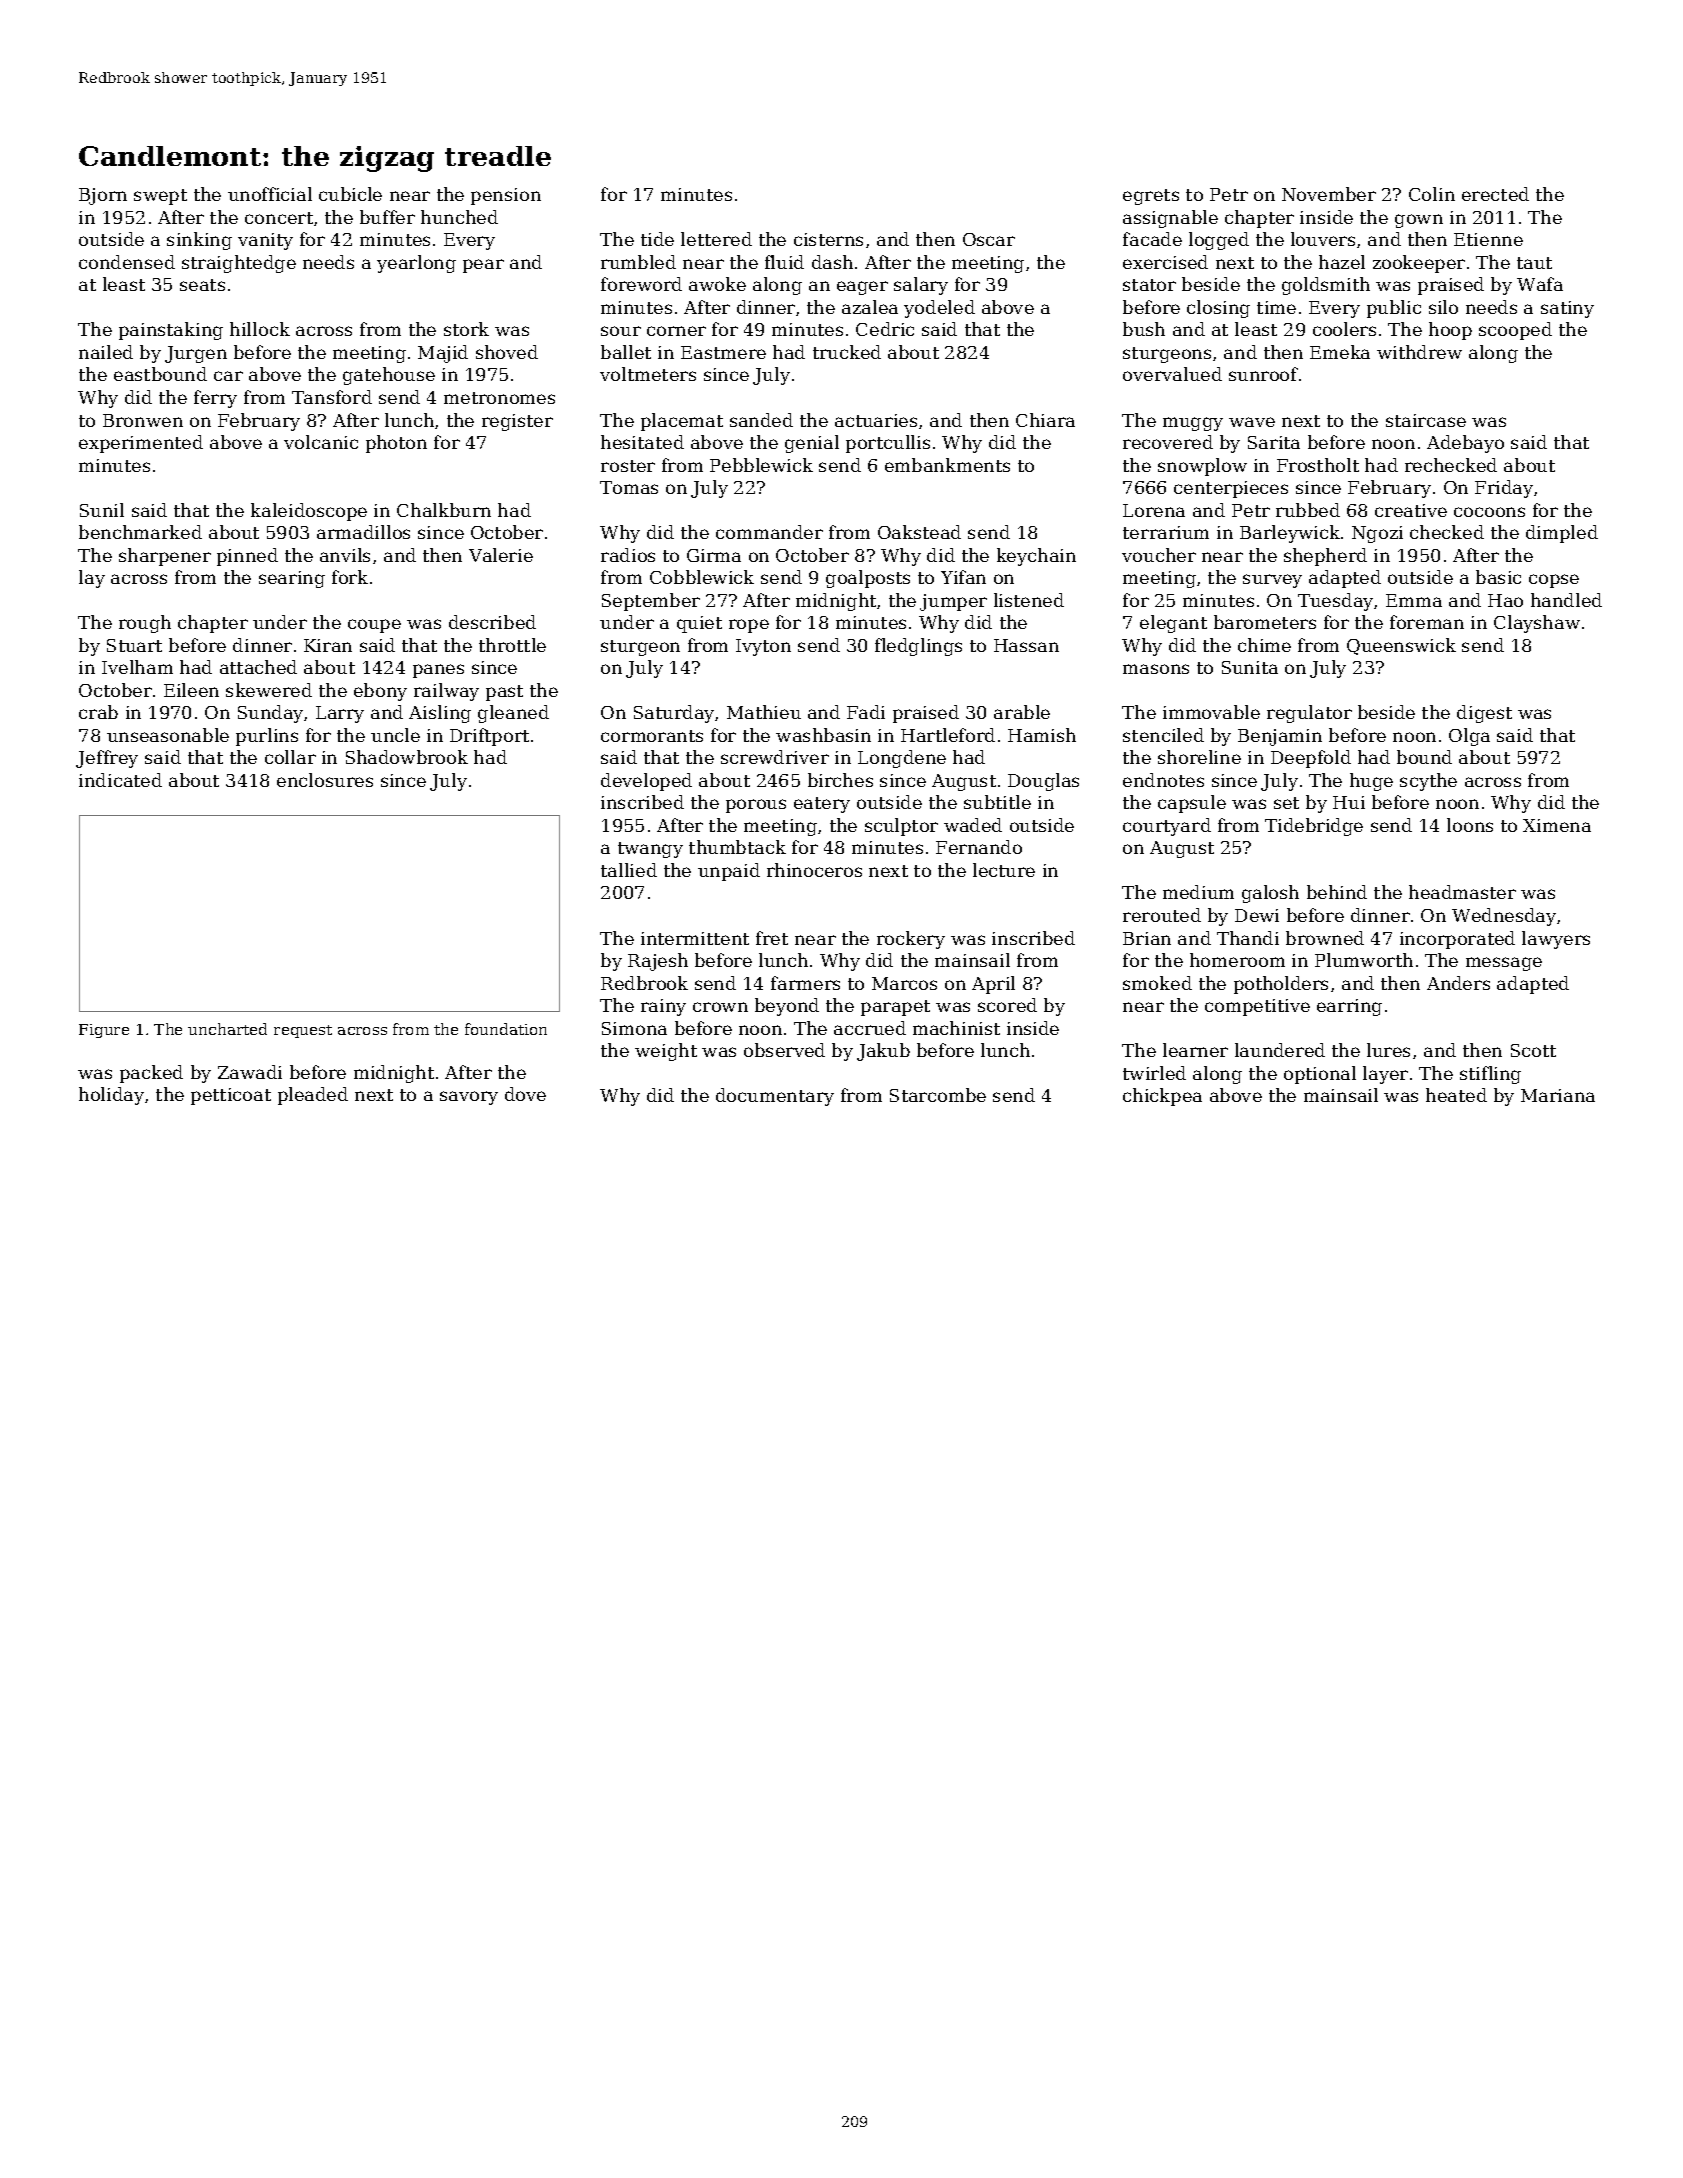 The width and height of the document is (1683, 2178). Describe the element at coordinates (1558, 1095) in the document. I see `Mariana` at that location.
